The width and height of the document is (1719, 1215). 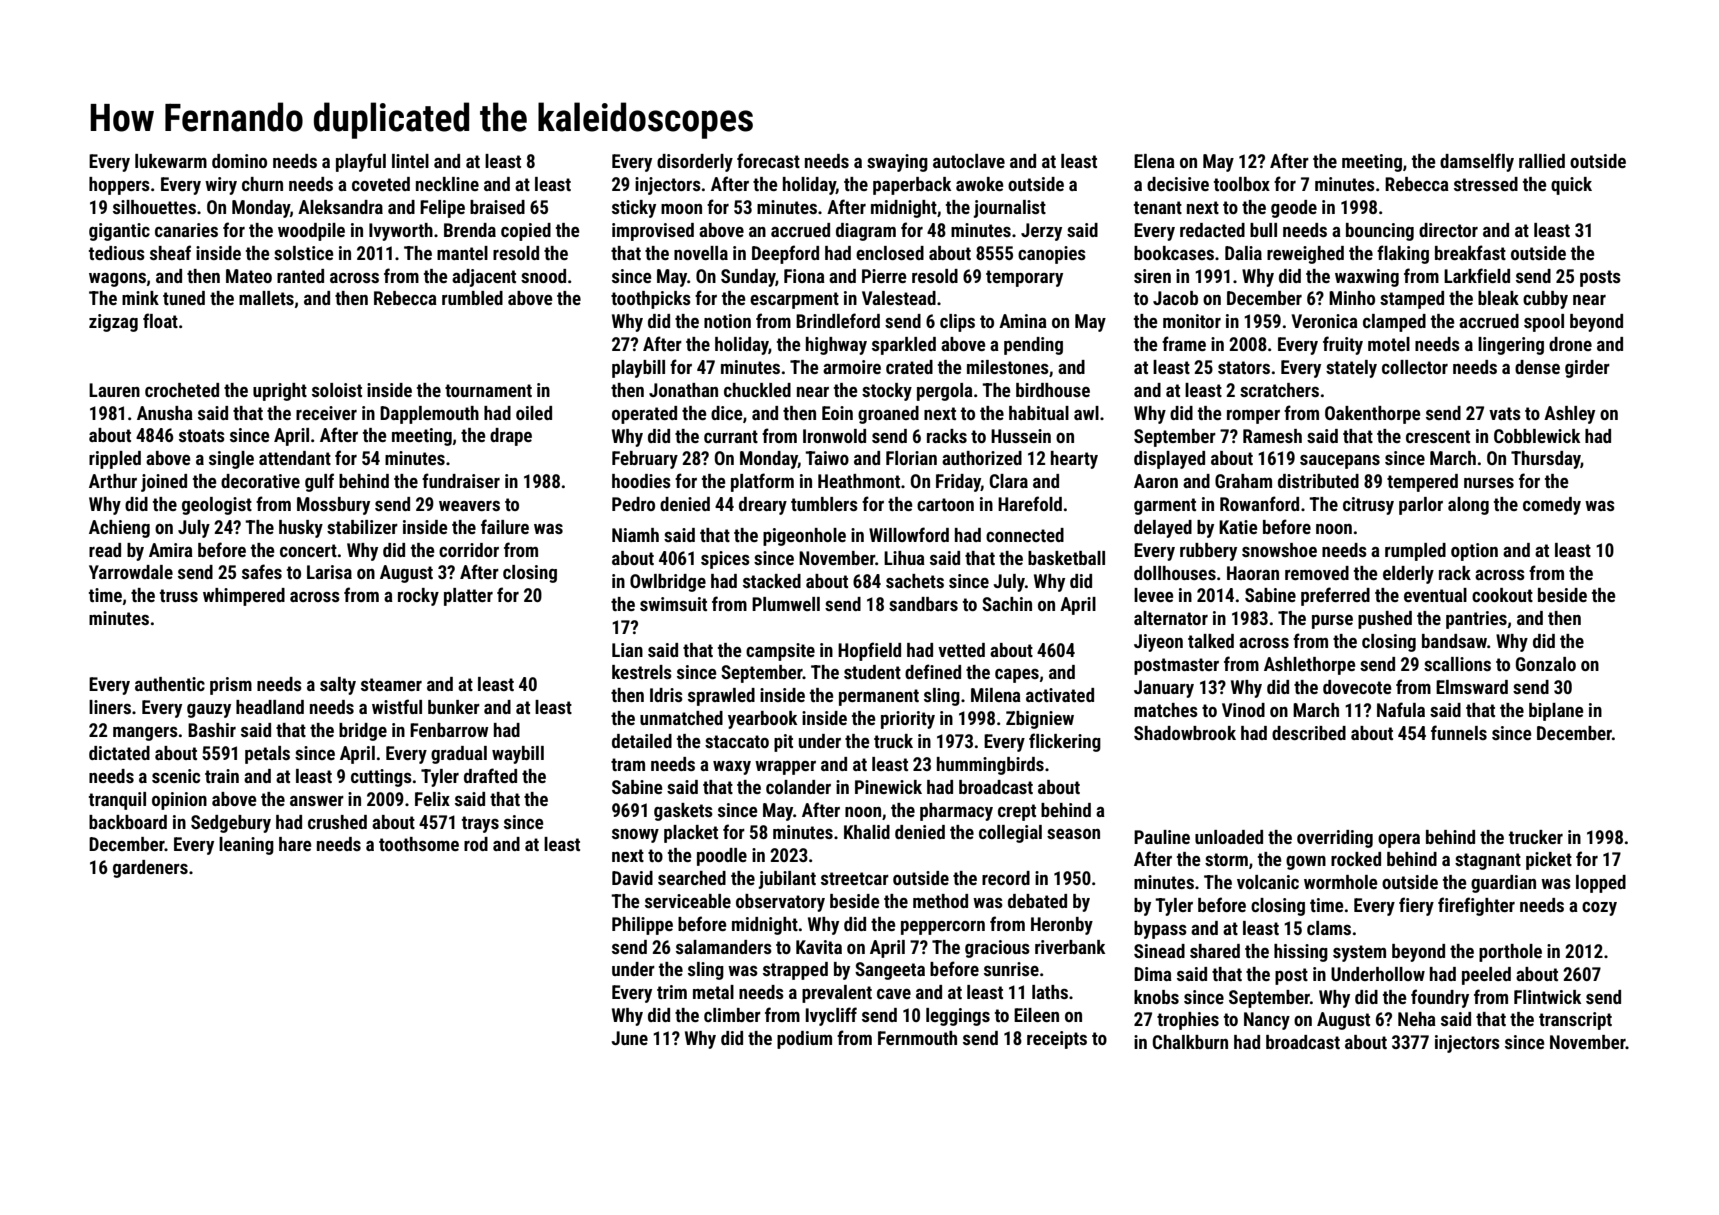 I want to click on podium, so click(x=804, y=1040).
